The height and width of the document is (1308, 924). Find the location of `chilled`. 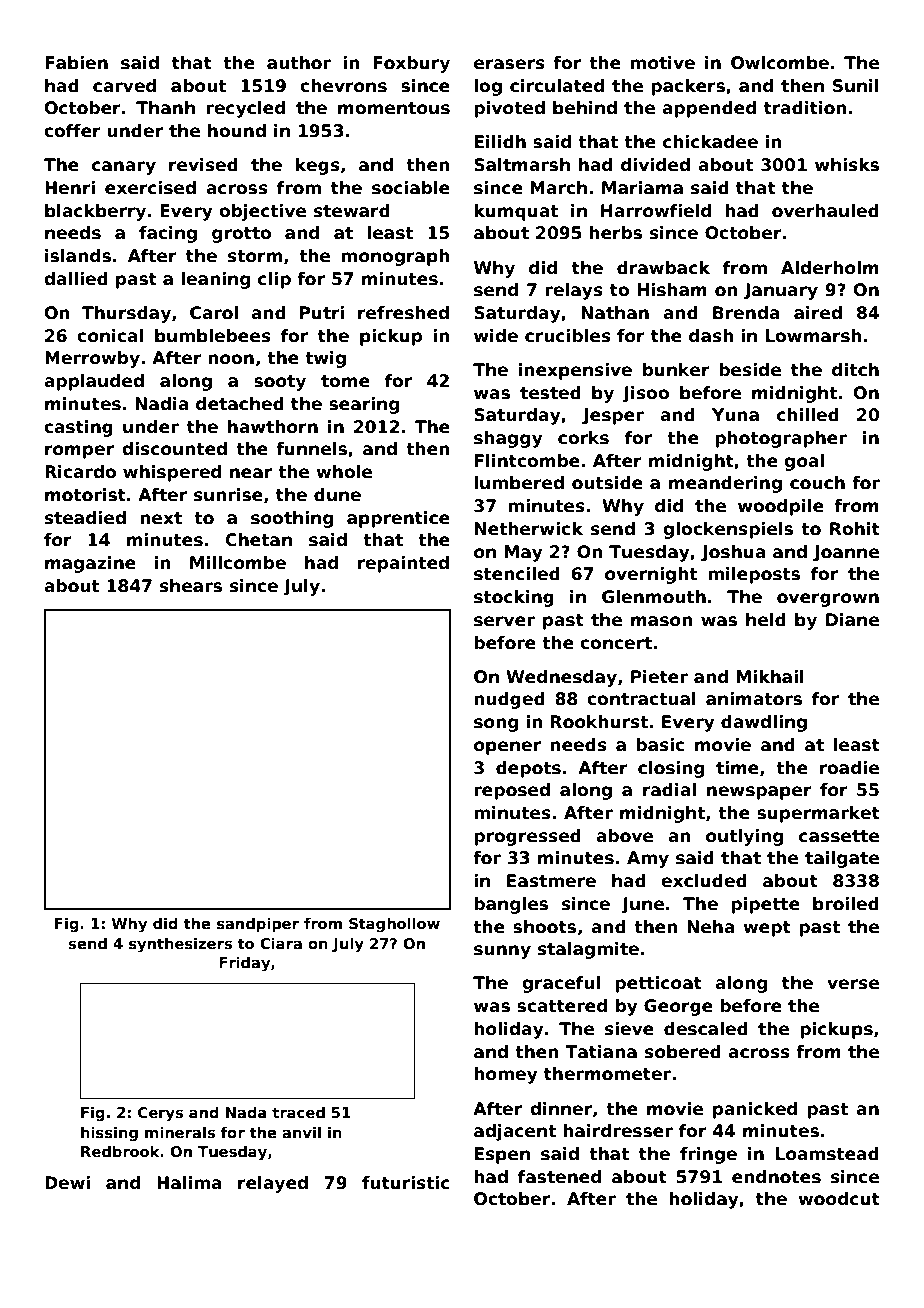

chilled is located at coordinates (808, 415).
